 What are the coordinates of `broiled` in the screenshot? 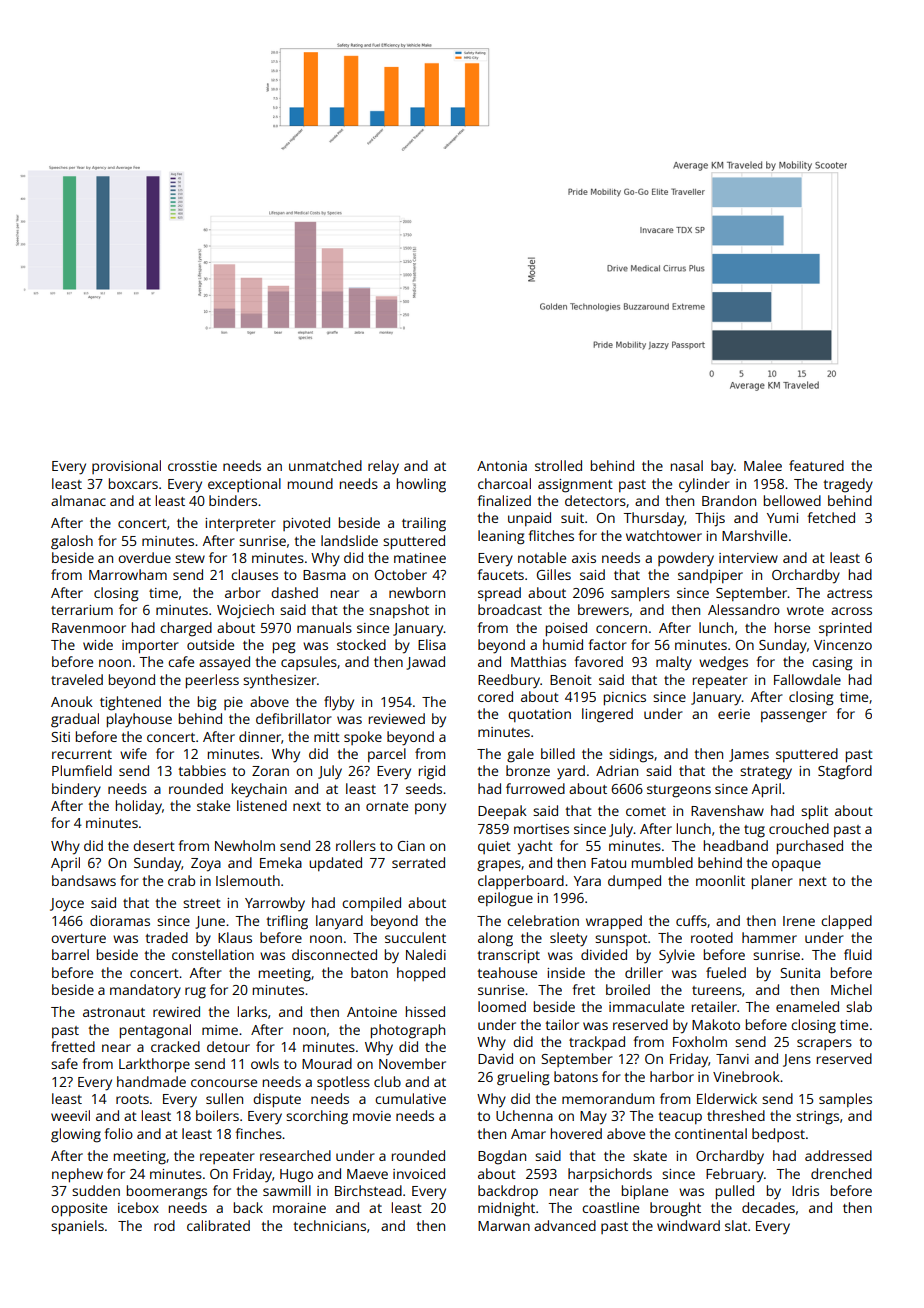 It's located at (628, 989).
